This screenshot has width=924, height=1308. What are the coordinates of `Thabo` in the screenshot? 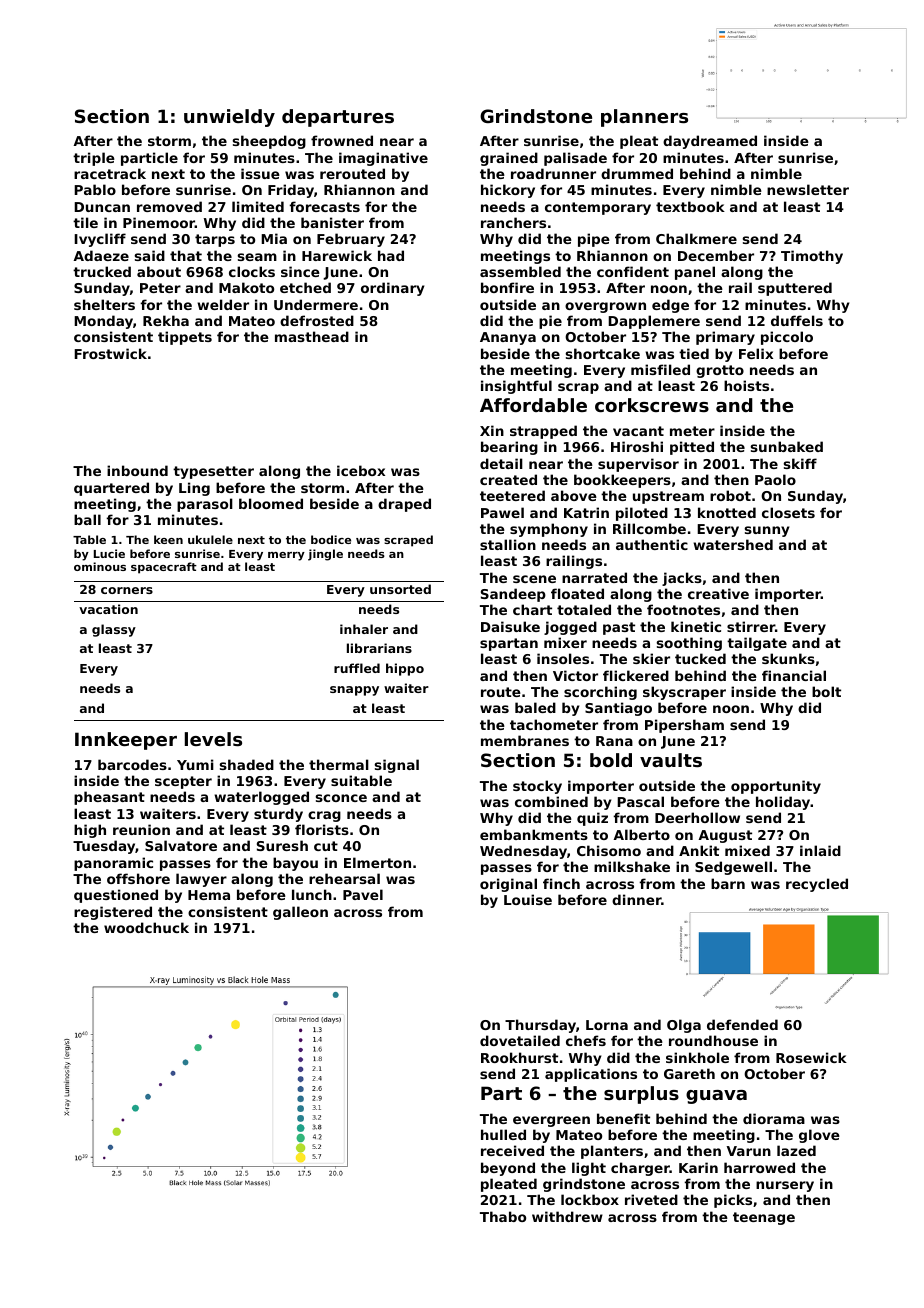 It's located at (503, 1216).
